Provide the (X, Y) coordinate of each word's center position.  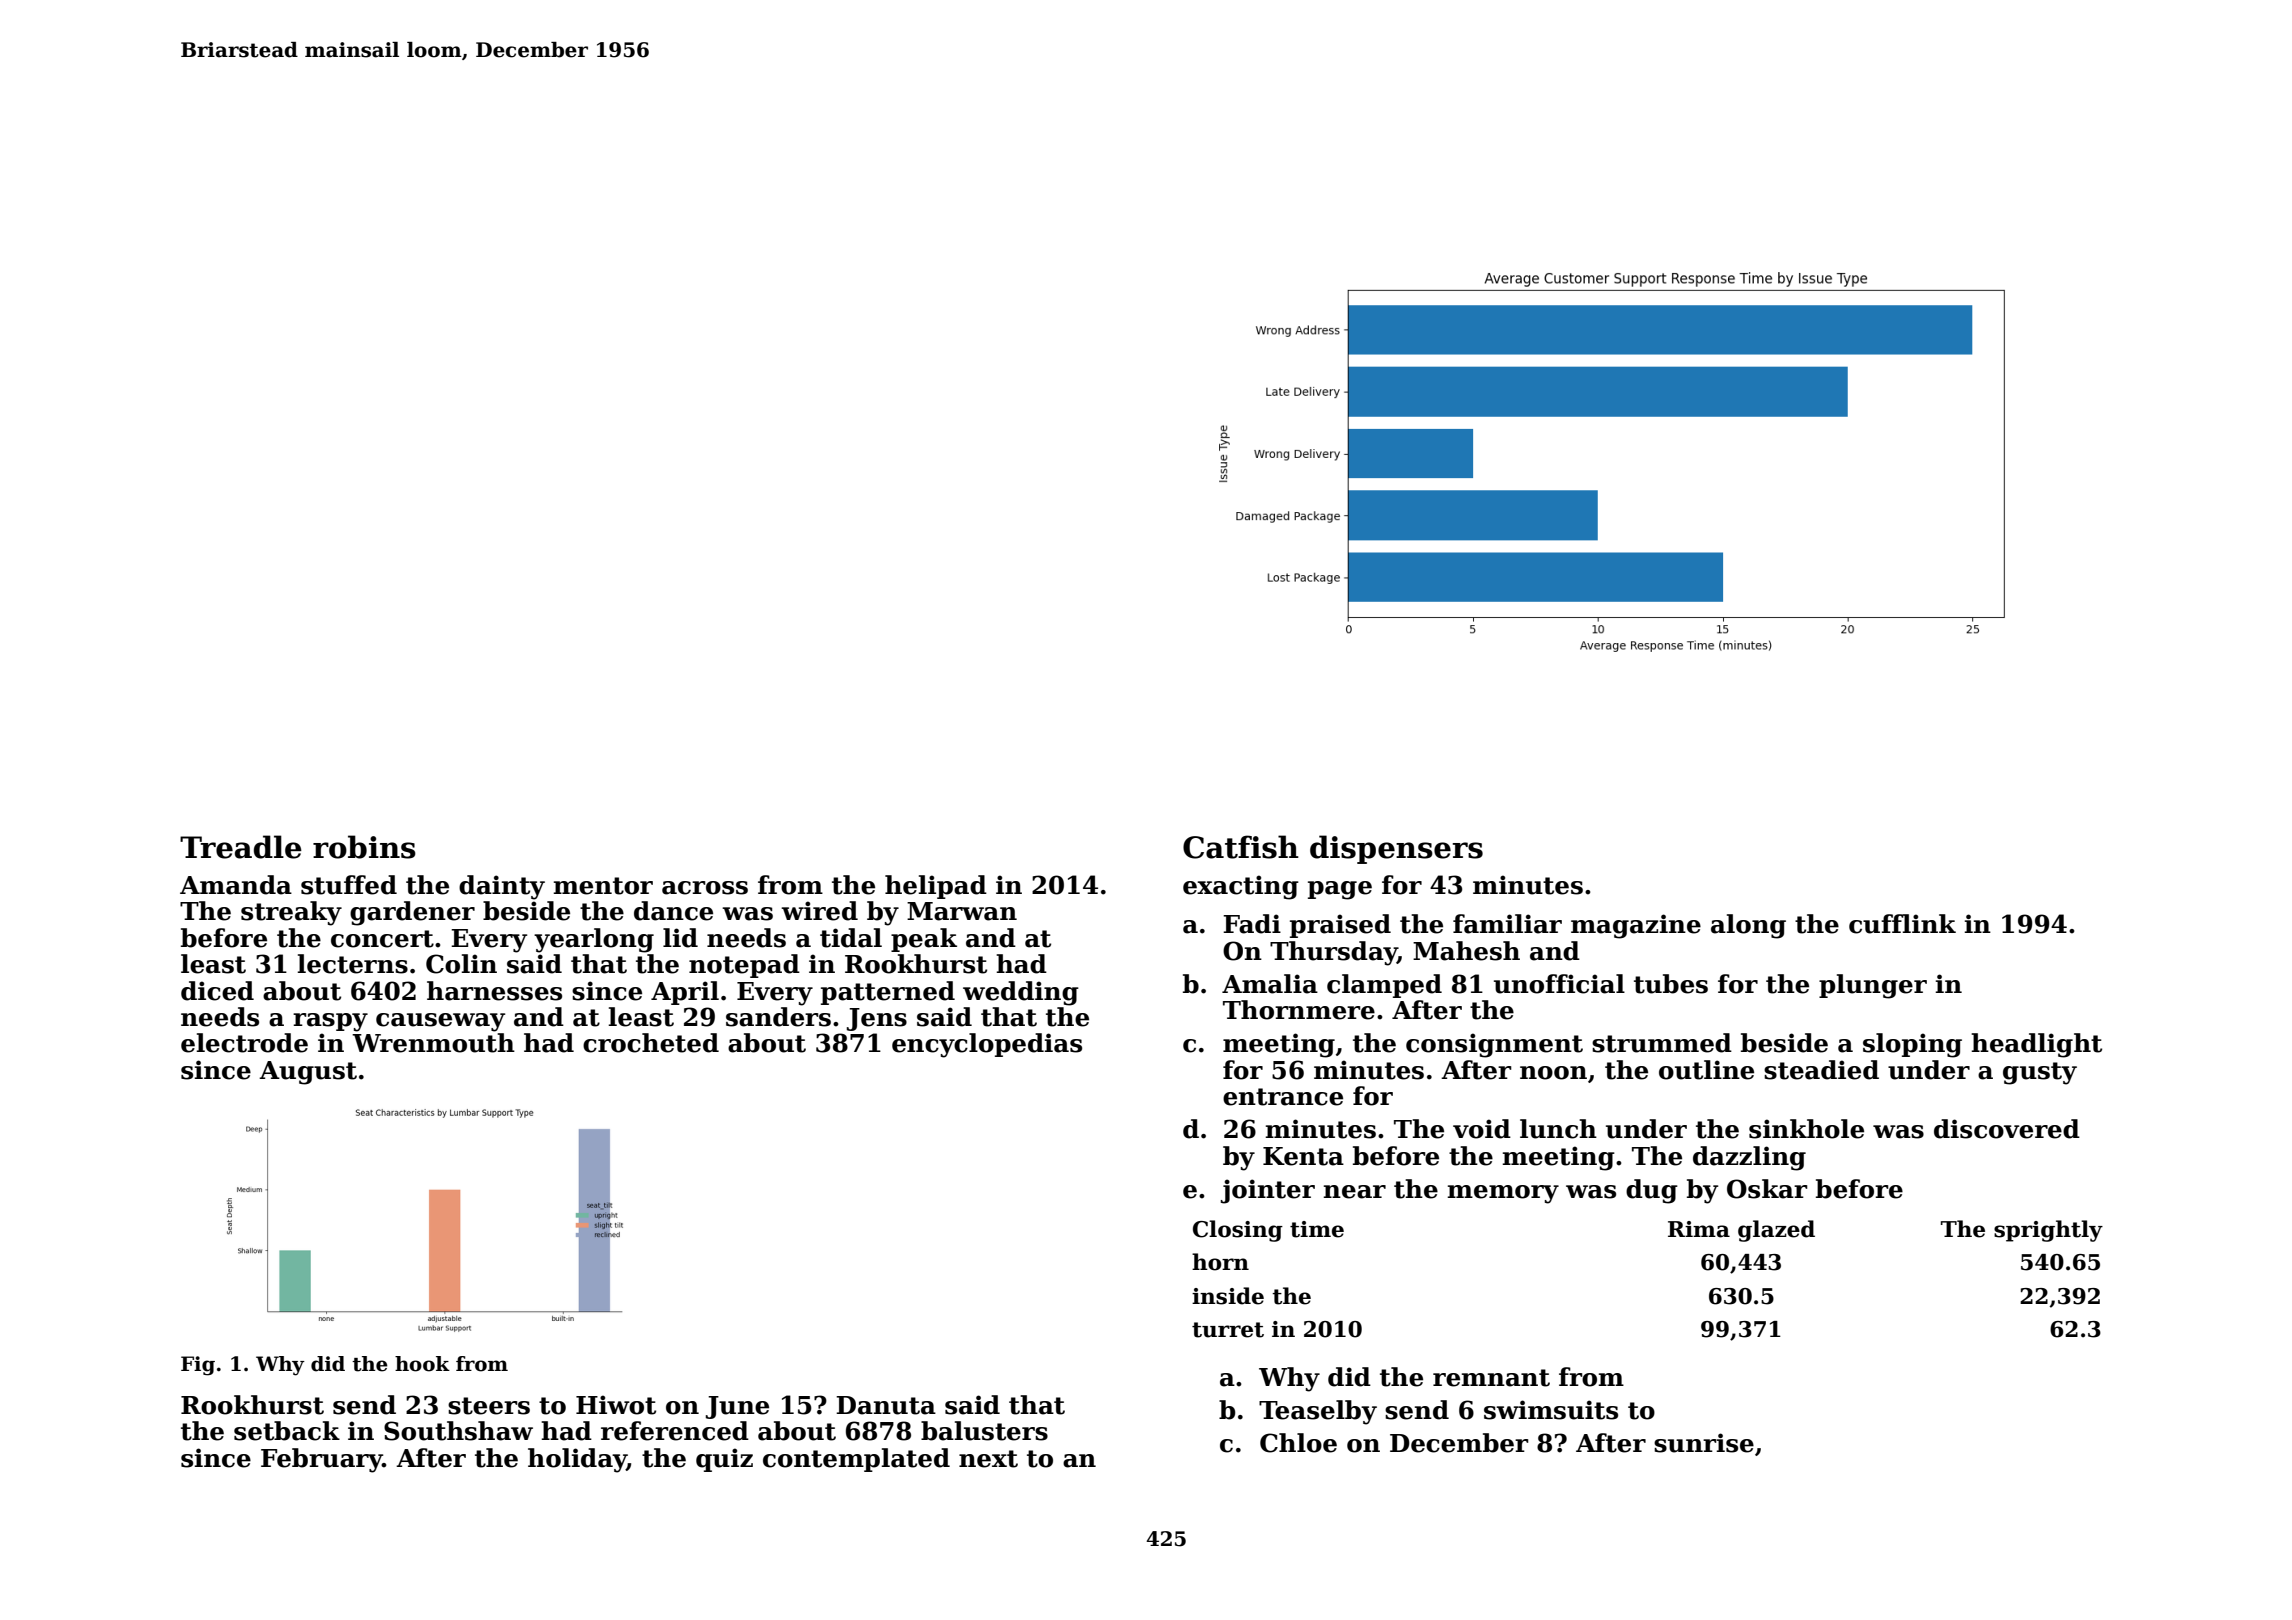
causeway (440, 1022)
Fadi (1252, 924)
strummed (1662, 1043)
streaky (291, 913)
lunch (1558, 1129)
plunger (1873, 986)
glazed (1776, 1231)
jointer (1268, 1191)
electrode (244, 1043)
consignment (1494, 1045)
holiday (577, 1460)
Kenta (1303, 1156)
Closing (1238, 1231)
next (988, 1459)
